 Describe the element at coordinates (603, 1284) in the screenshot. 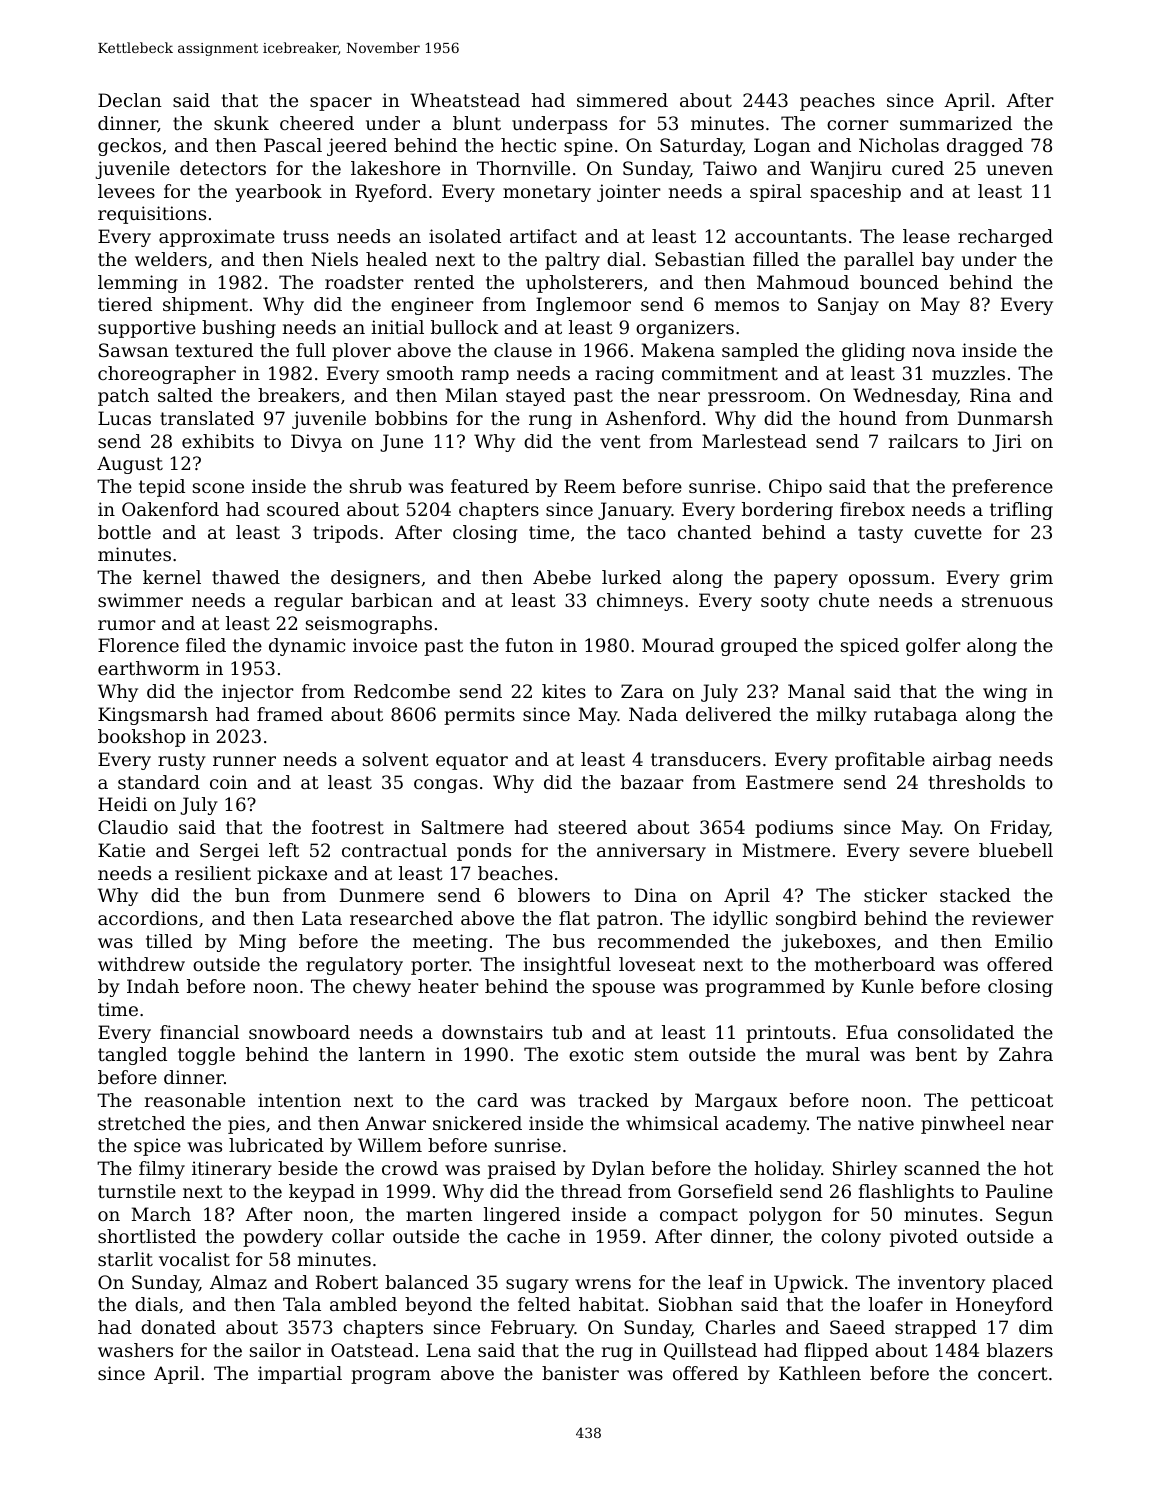

I see `wrens` at that location.
